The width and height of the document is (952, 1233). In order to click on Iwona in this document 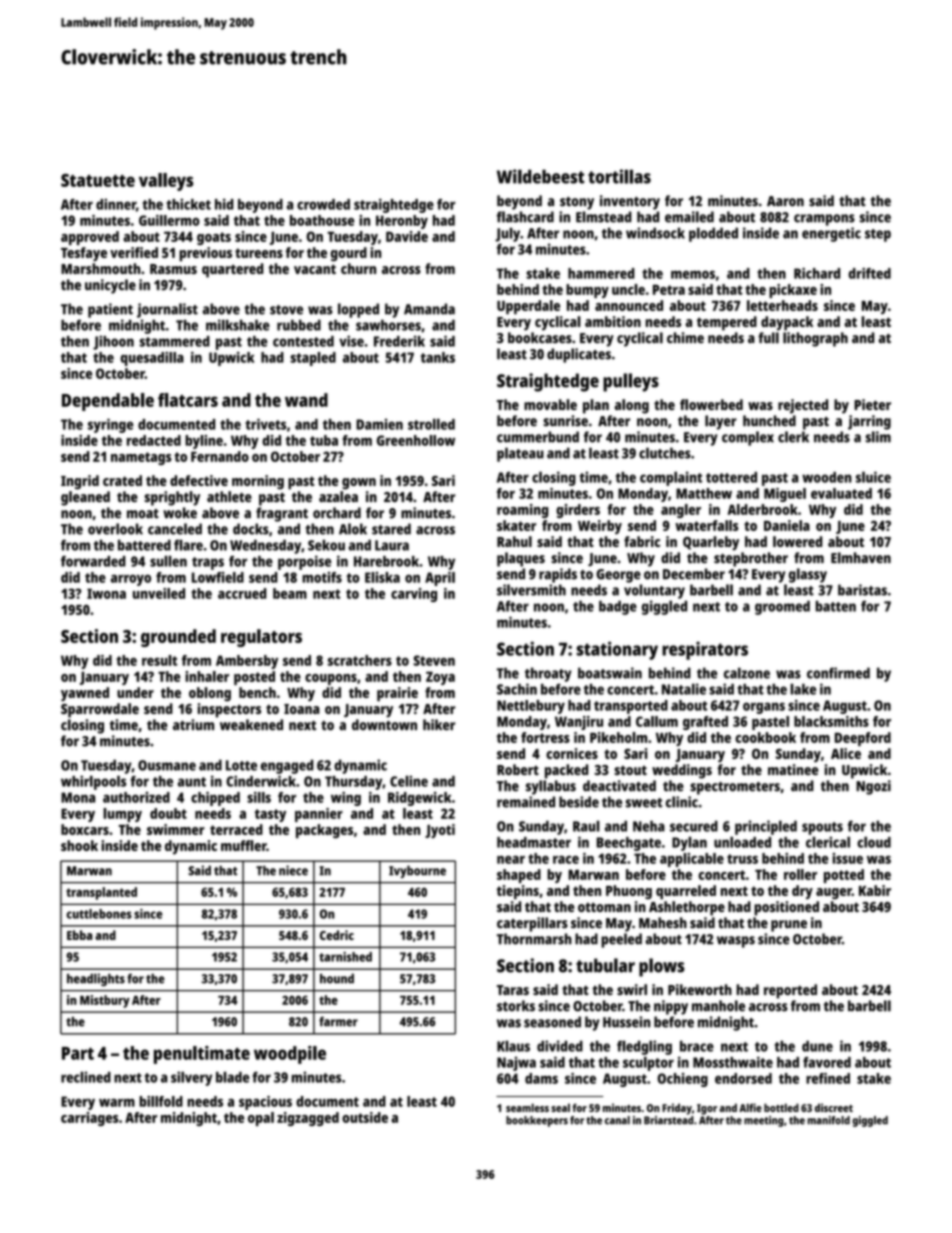, I will do `click(106, 593)`.
